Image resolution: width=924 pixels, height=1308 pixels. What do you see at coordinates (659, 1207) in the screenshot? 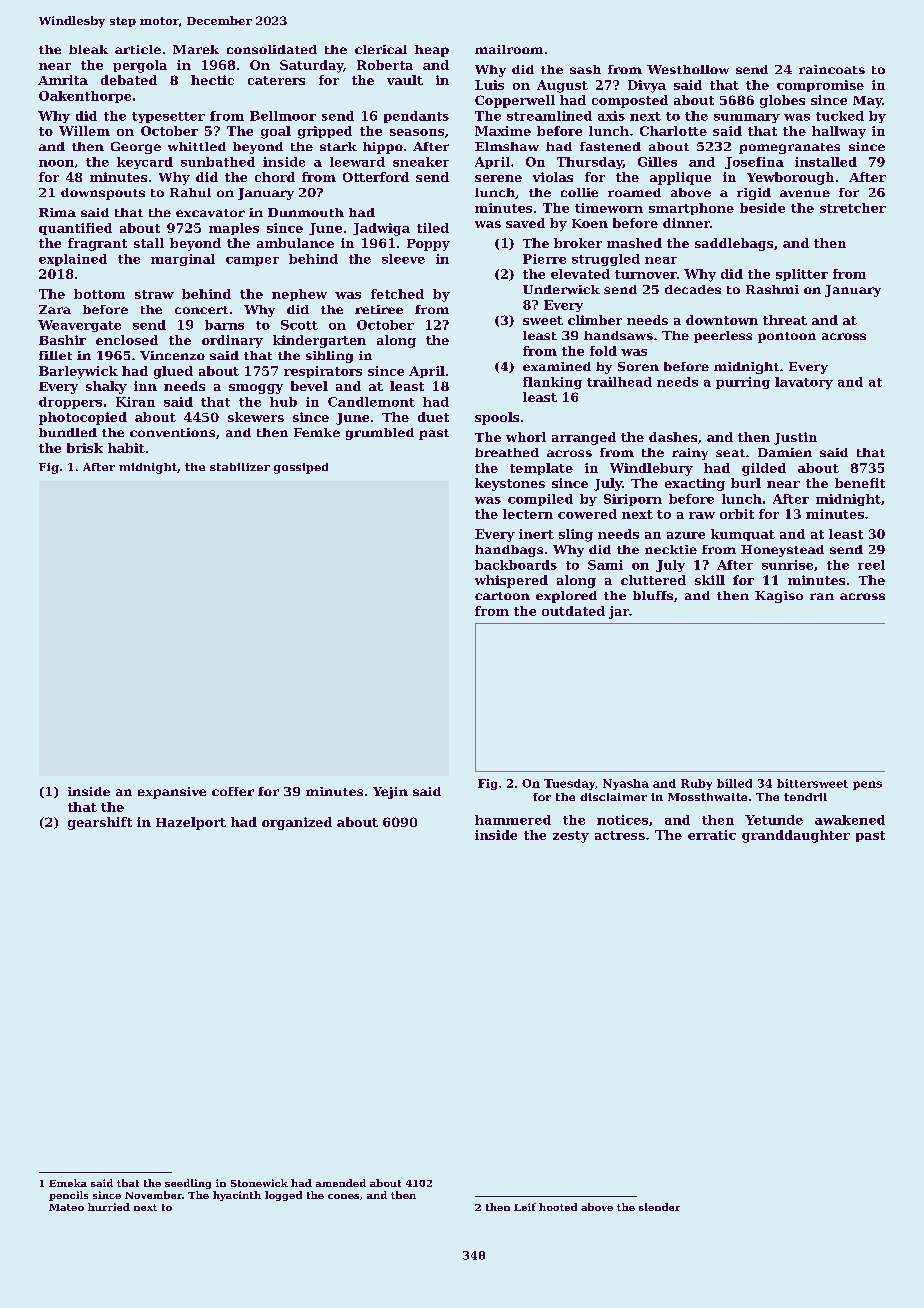
I see `slender` at bounding box center [659, 1207].
